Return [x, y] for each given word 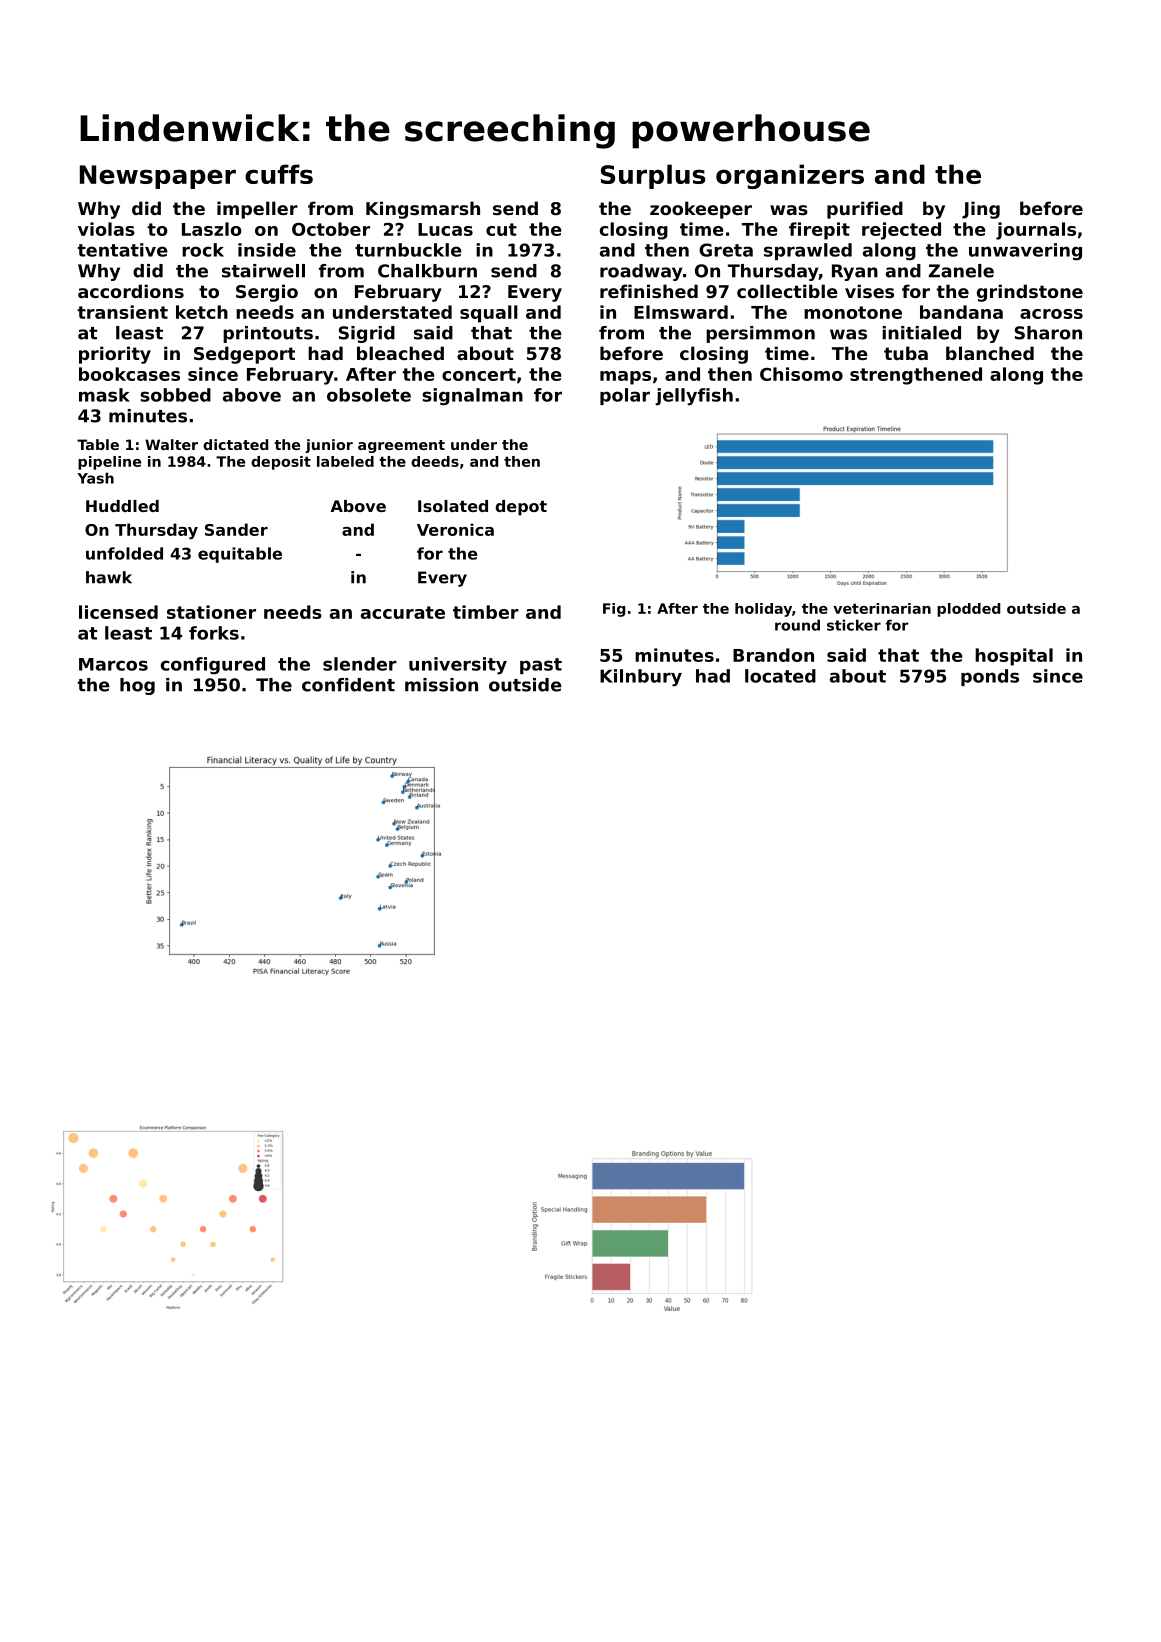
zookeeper [701, 210]
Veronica [455, 529]
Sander [236, 529]
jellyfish [694, 397]
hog [137, 686]
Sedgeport [244, 355]
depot [521, 508]
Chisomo [801, 374]
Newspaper [158, 177]
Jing [981, 210]
